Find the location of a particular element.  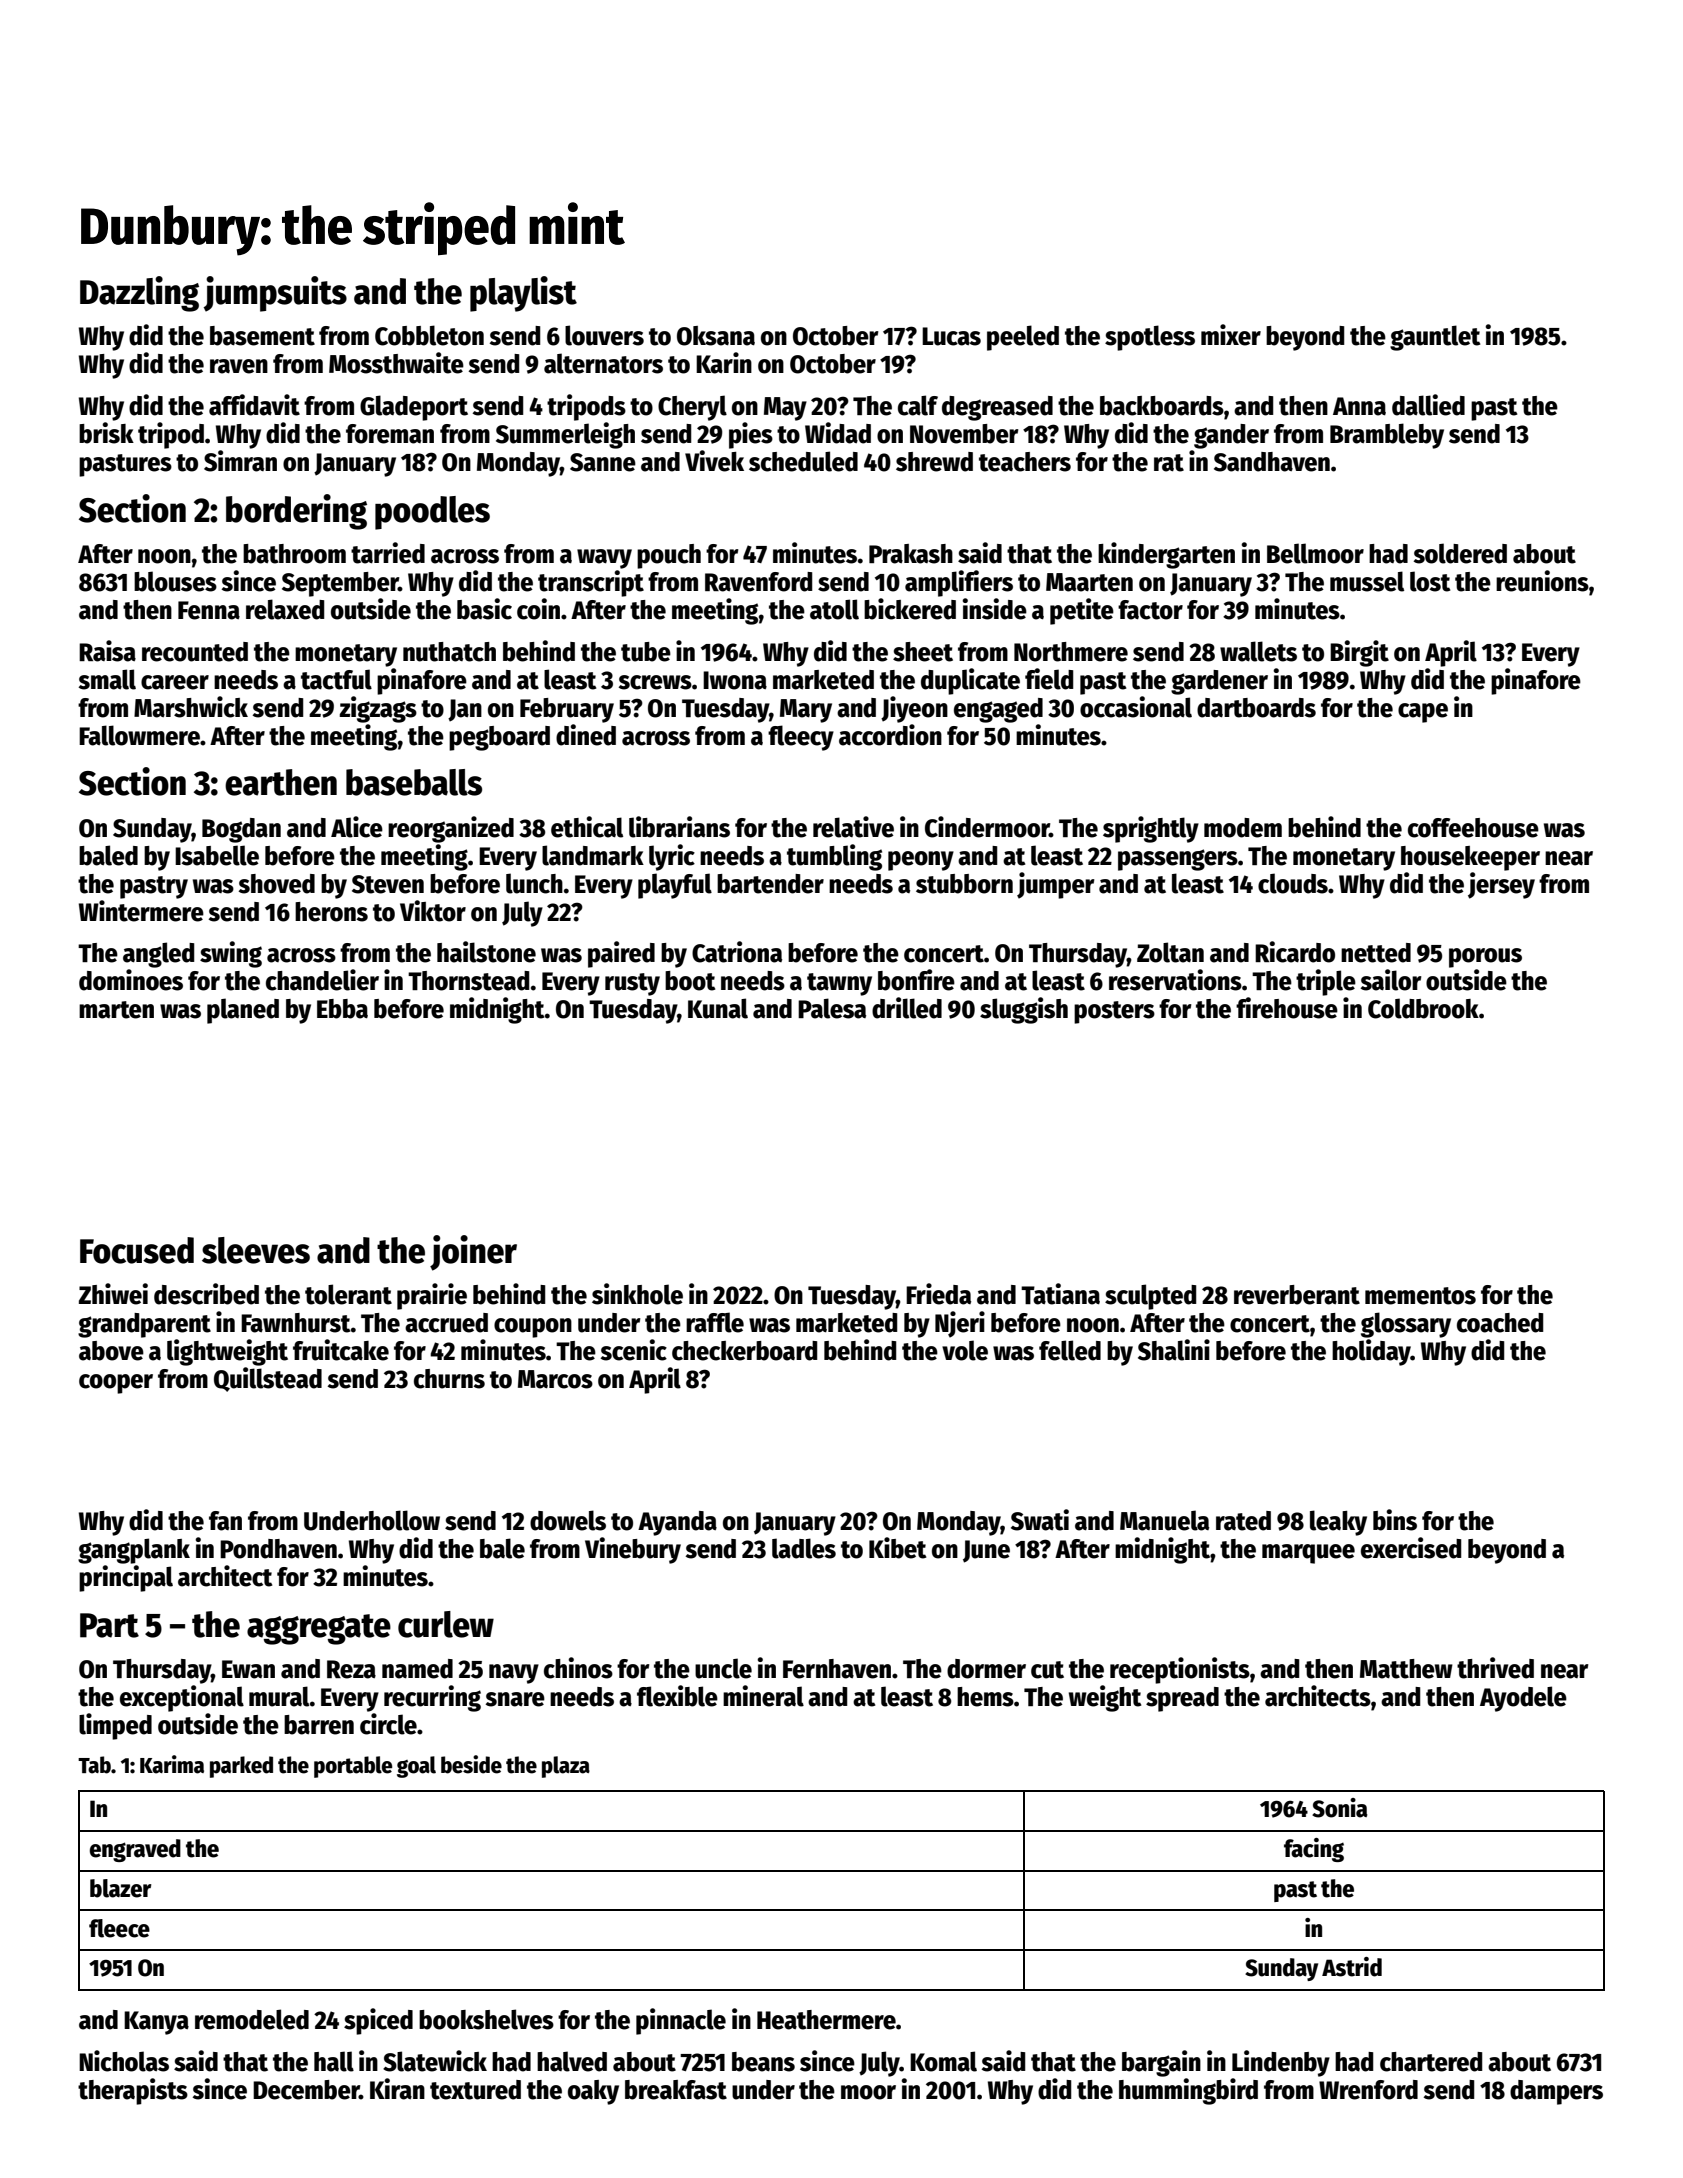

breakfast is located at coordinates (676, 2090).
